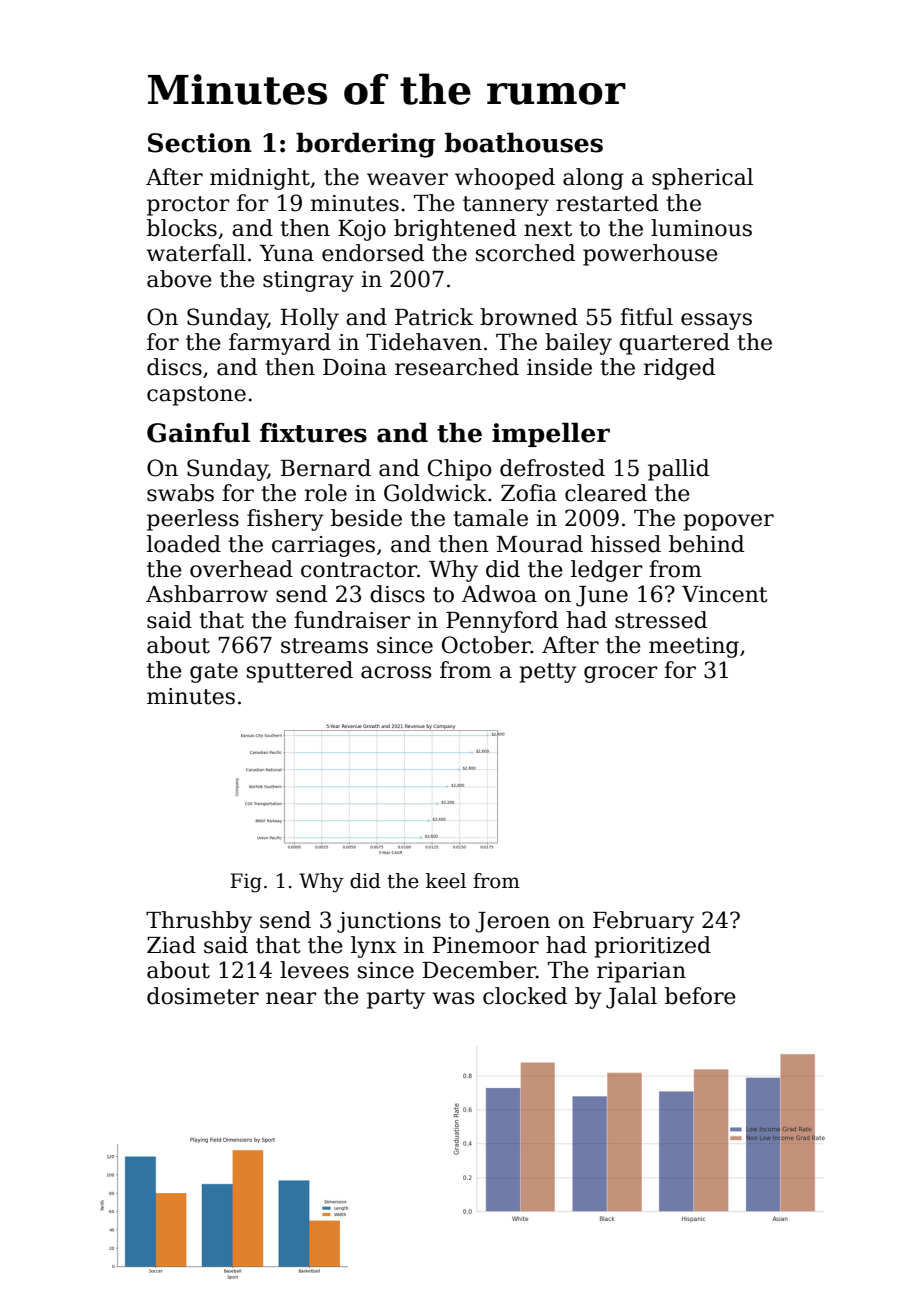 The image size is (924, 1311). What do you see at coordinates (241, 569) in the screenshot?
I see `overhead` at bounding box center [241, 569].
